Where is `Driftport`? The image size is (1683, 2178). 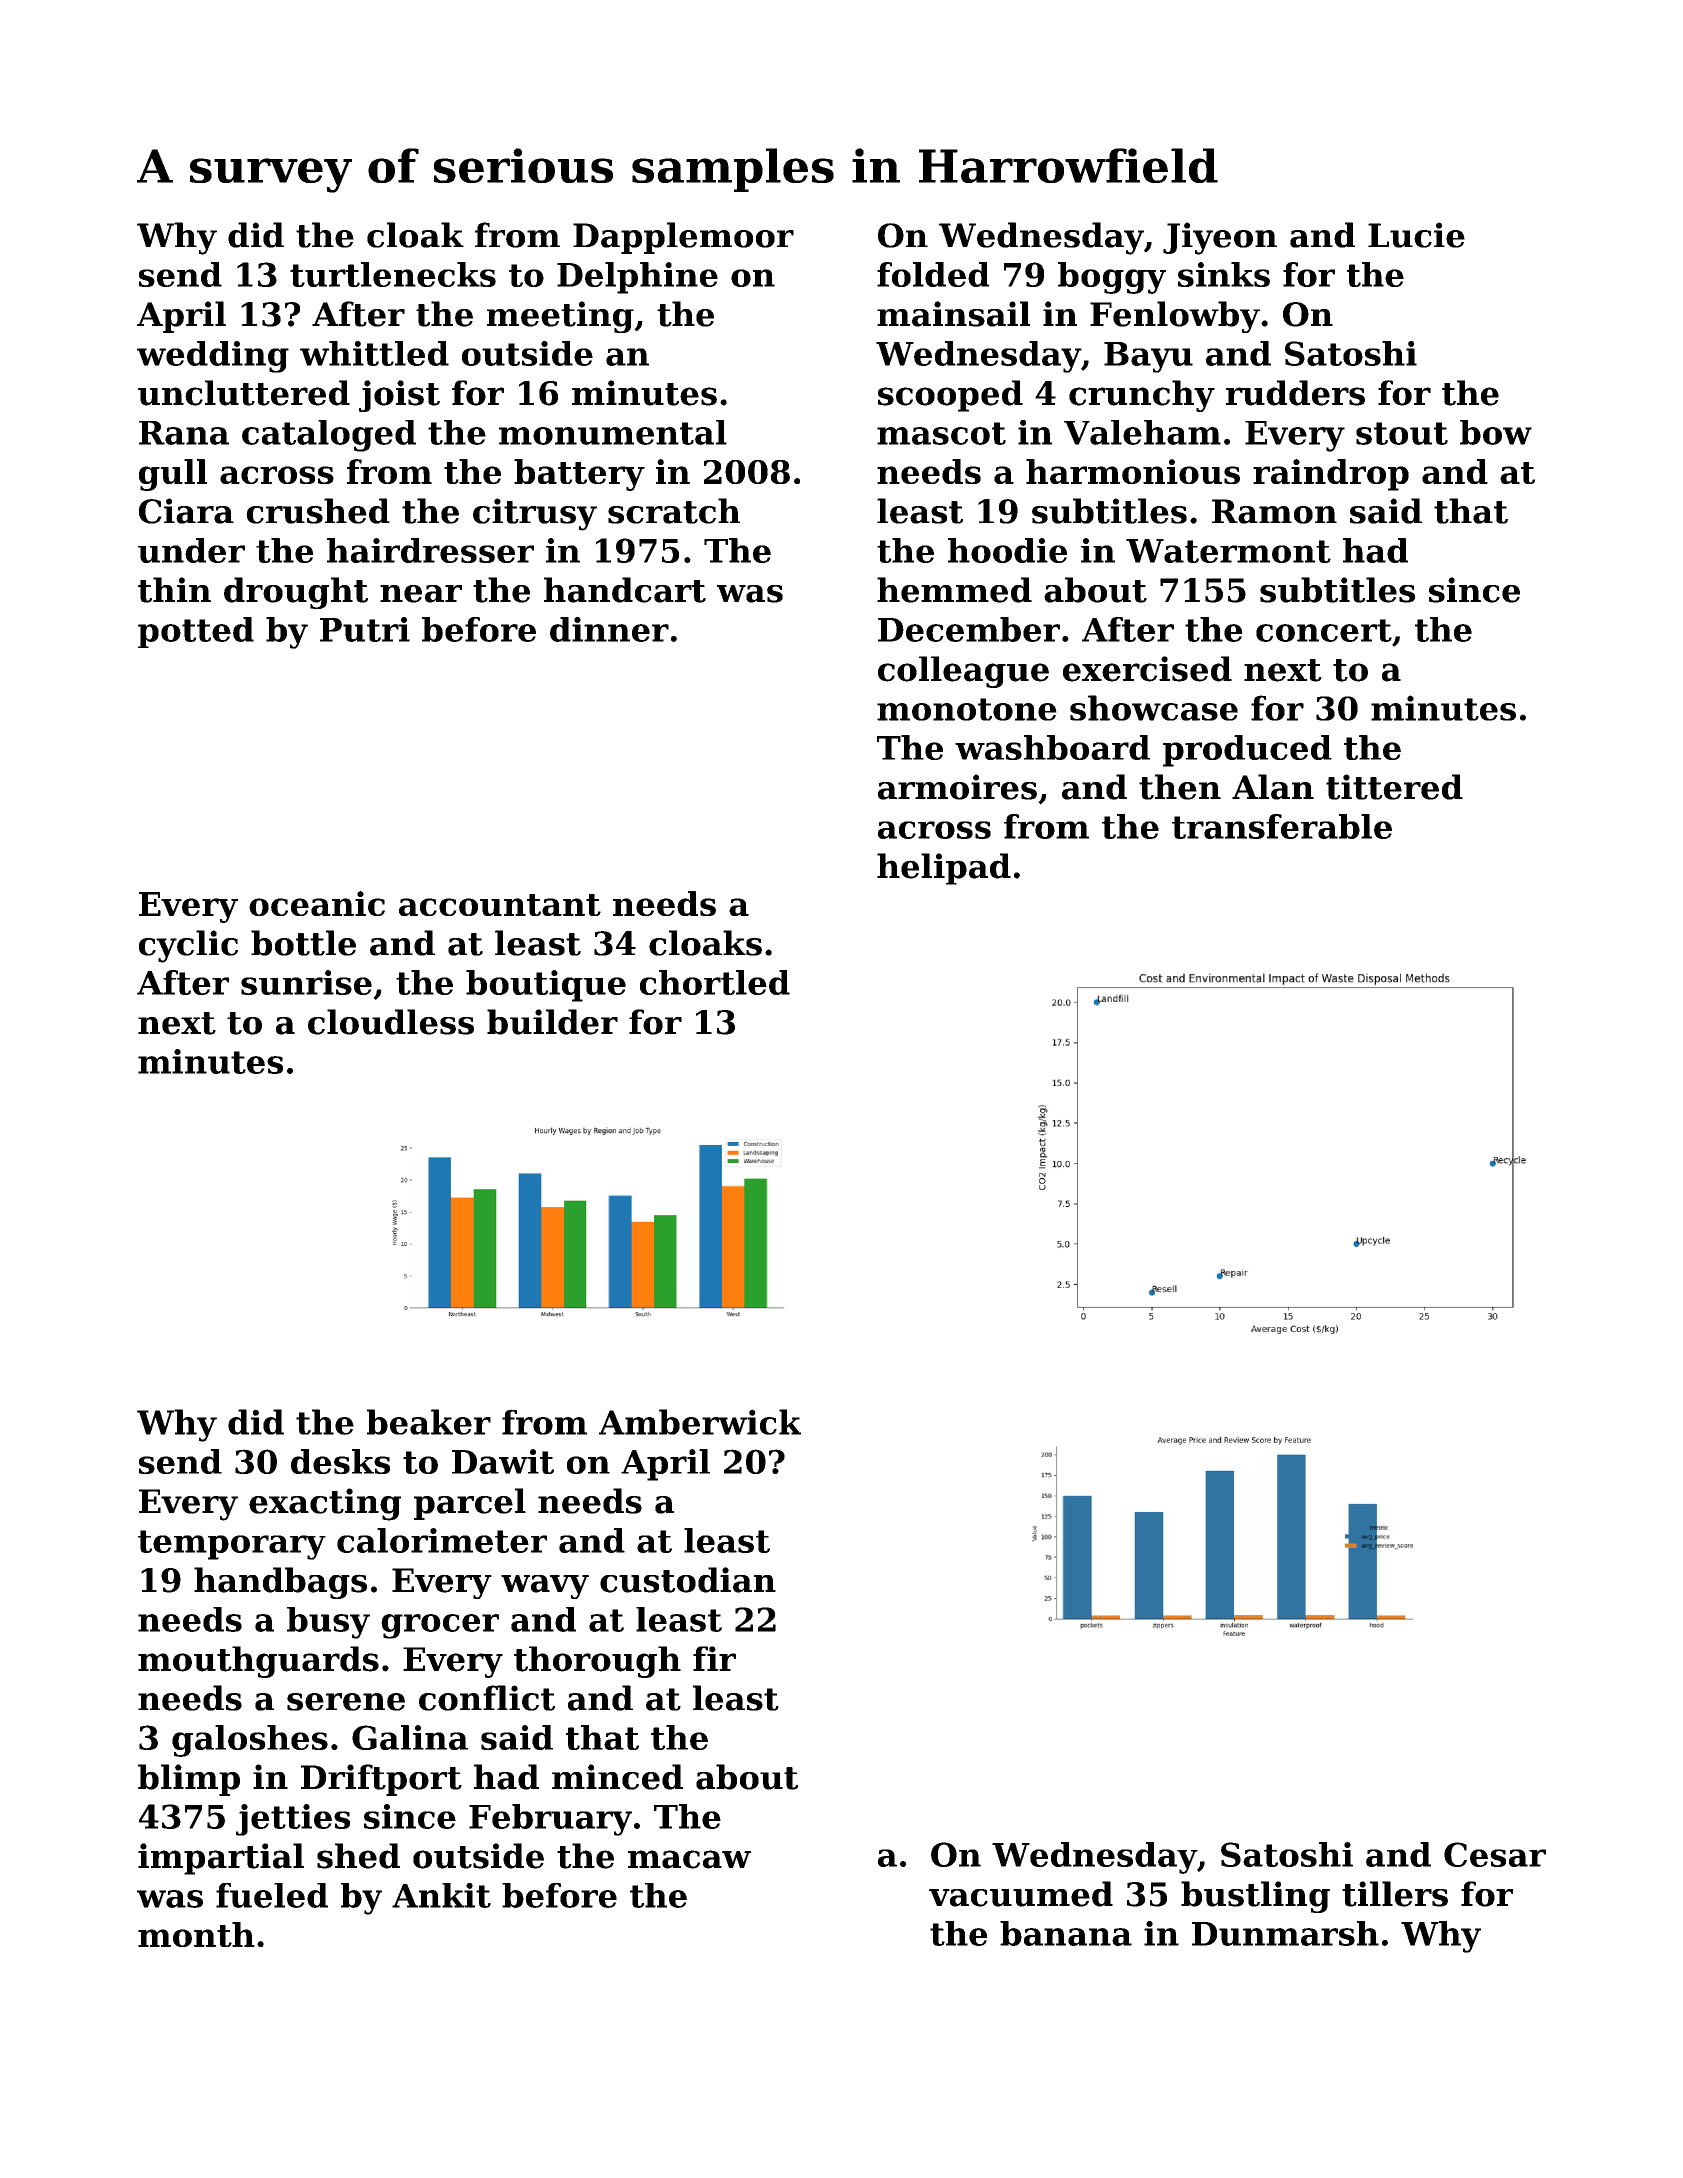 Driftport is located at coordinates (381, 1780).
